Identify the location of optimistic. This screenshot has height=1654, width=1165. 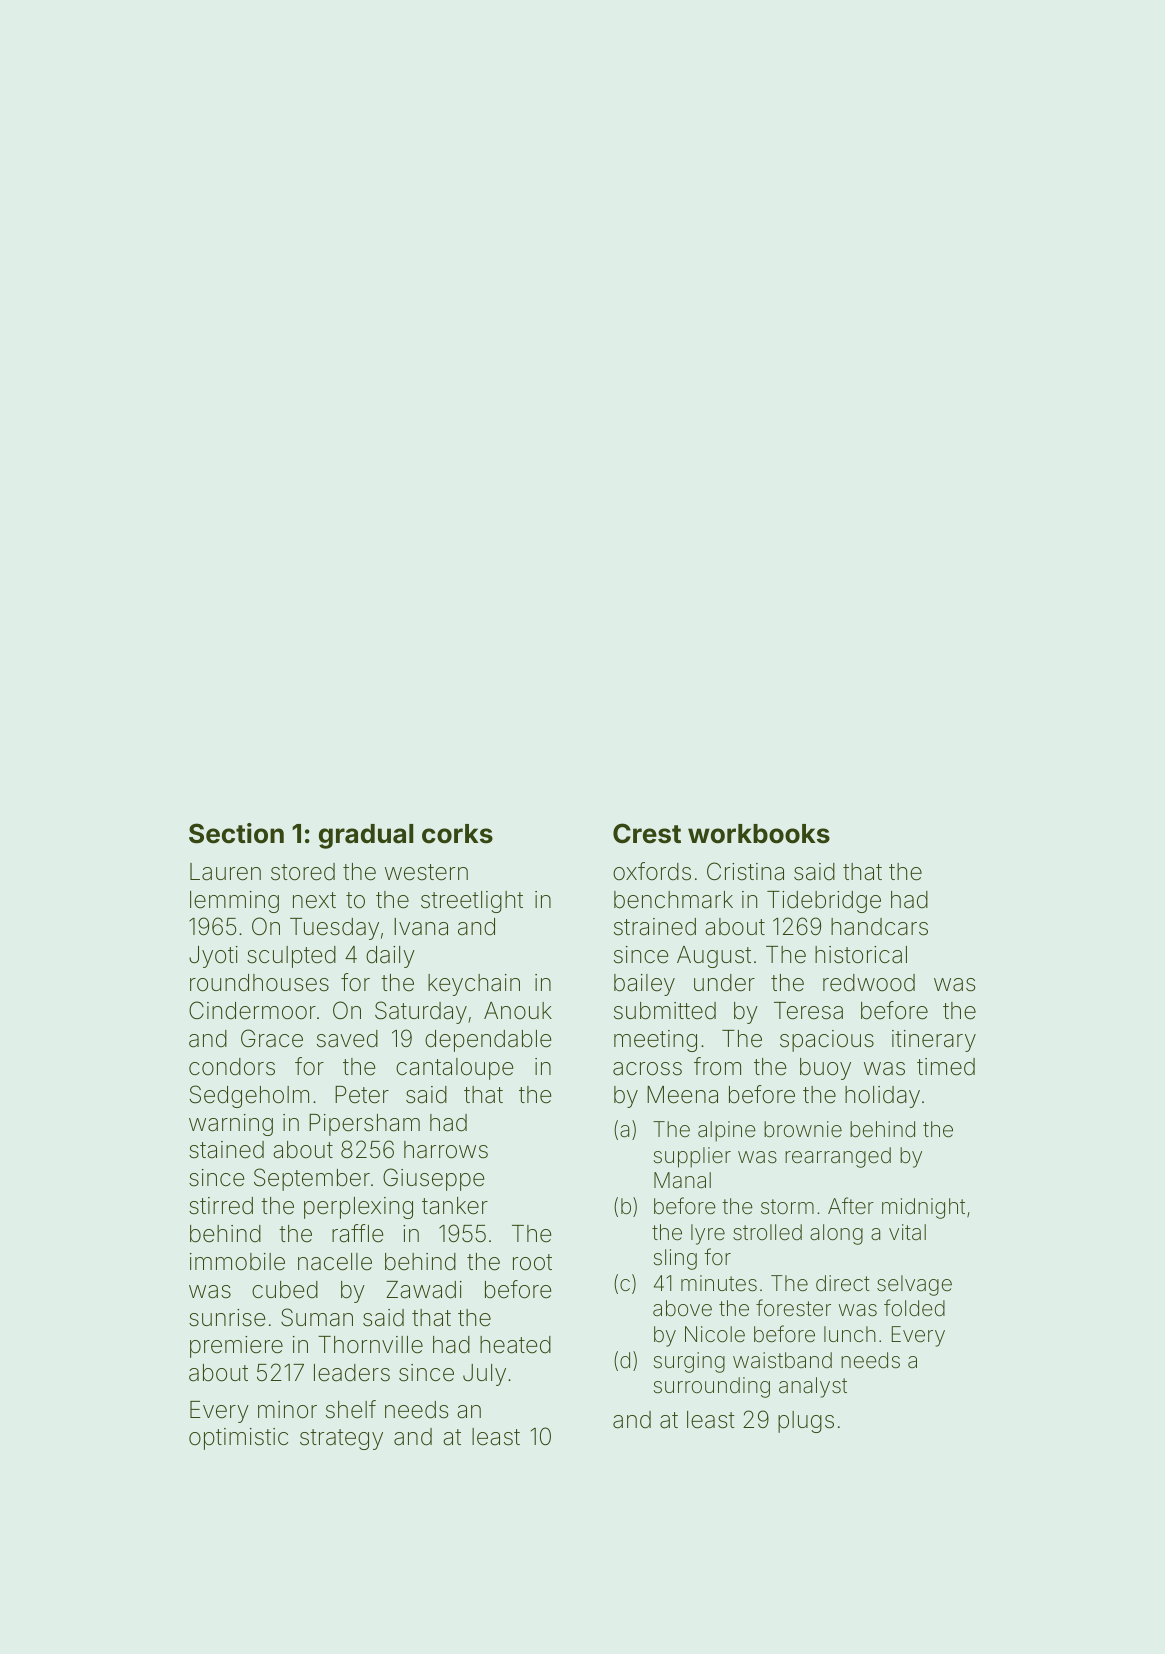
(238, 1439).
